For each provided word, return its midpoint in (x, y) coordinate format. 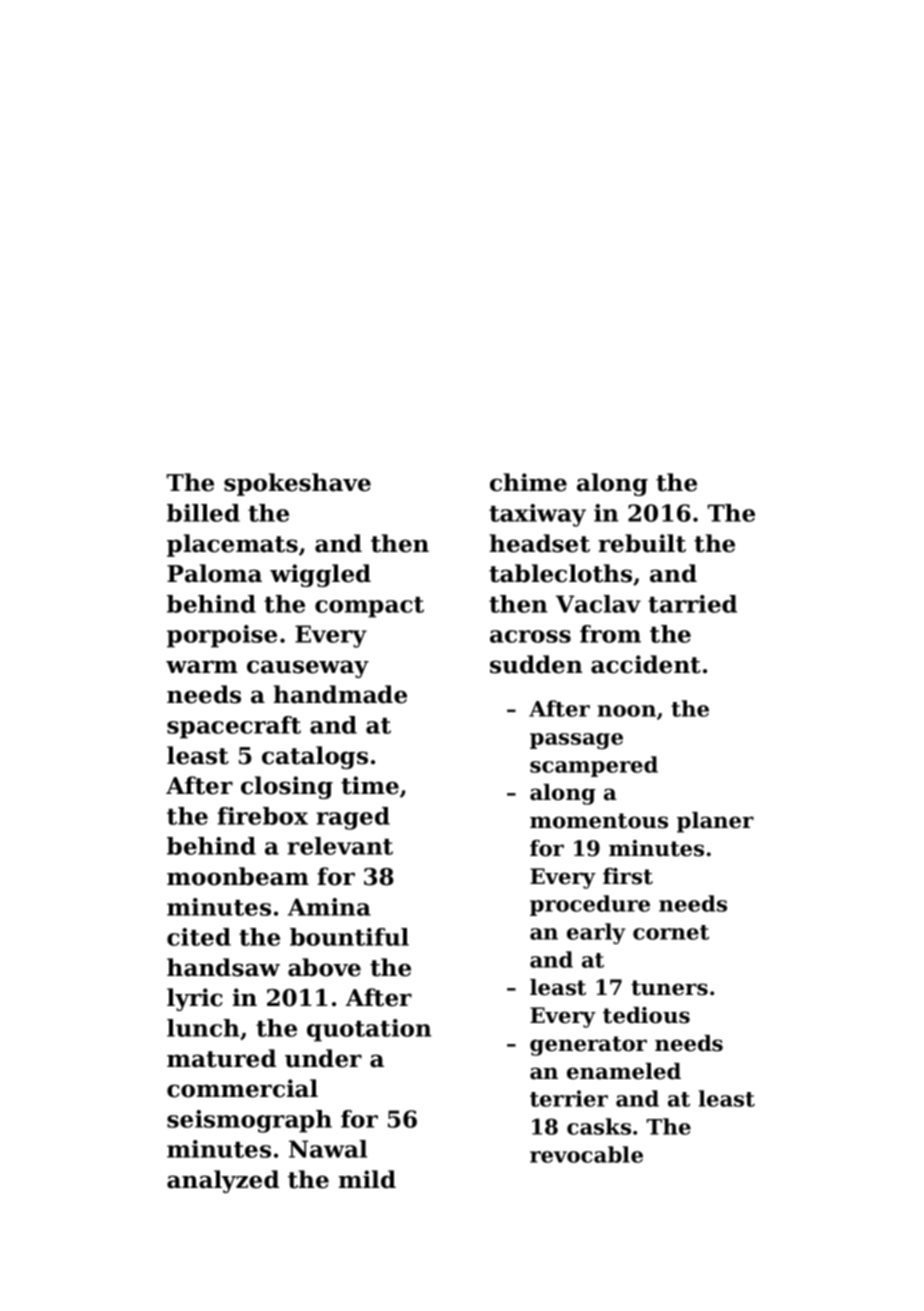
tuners (669, 988)
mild (367, 1179)
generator (588, 1046)
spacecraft (234, 727)
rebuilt (642, 543)
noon (627, 711)
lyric (195, 999)
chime (528, 482)
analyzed (223, 1181)
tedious (646, 1015)
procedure (590, 905)
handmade (340, 694)
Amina (329, 907)
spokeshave (297, 484)
